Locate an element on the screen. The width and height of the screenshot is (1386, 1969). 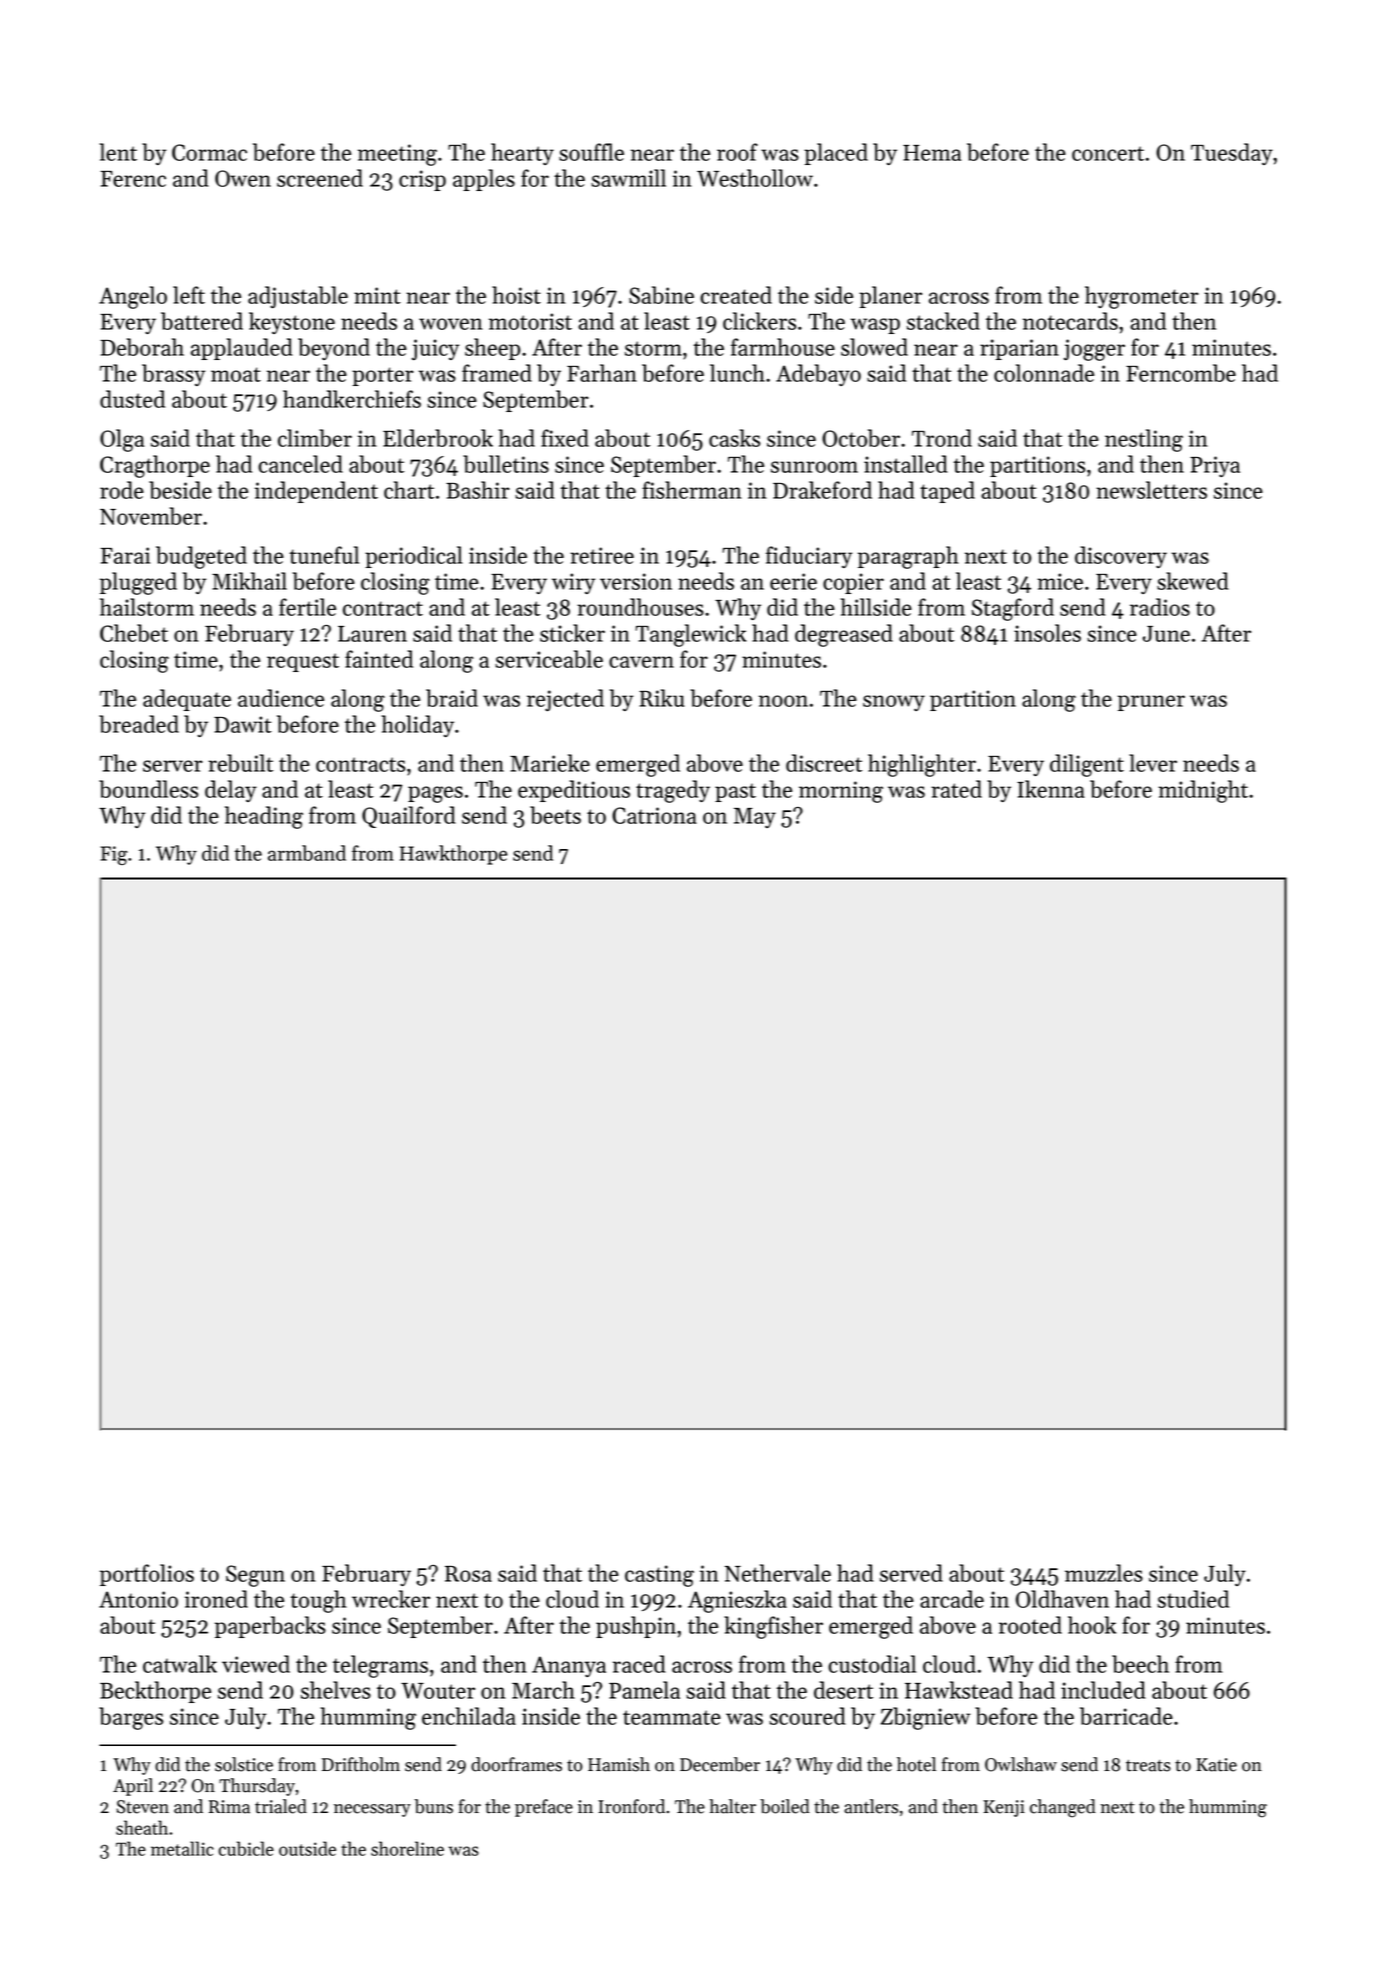
portfolios is located at coordinates (147, 1575).
